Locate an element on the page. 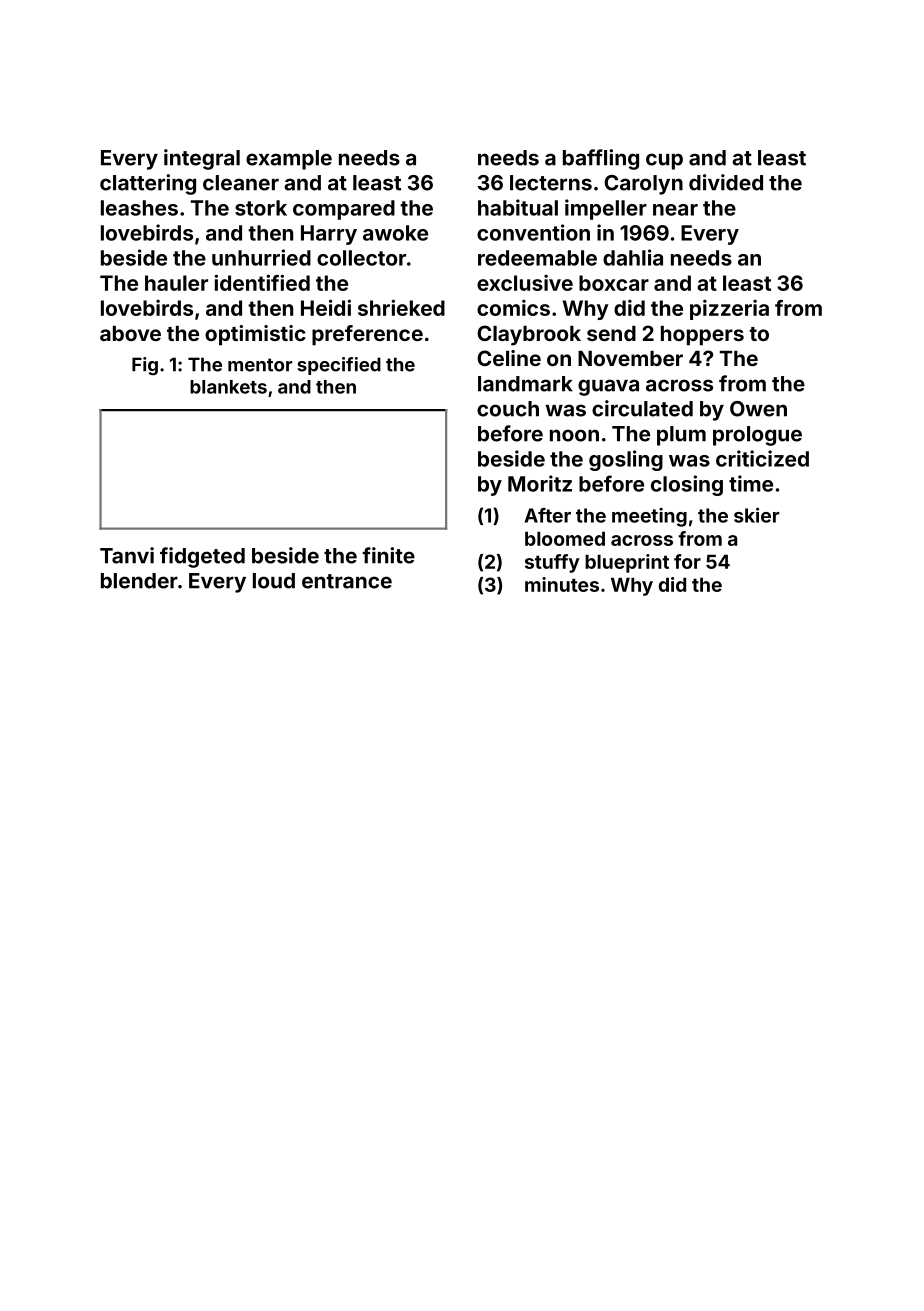 This document has height=1311, width=924. optimistic is located at coordinates (255, 335).
